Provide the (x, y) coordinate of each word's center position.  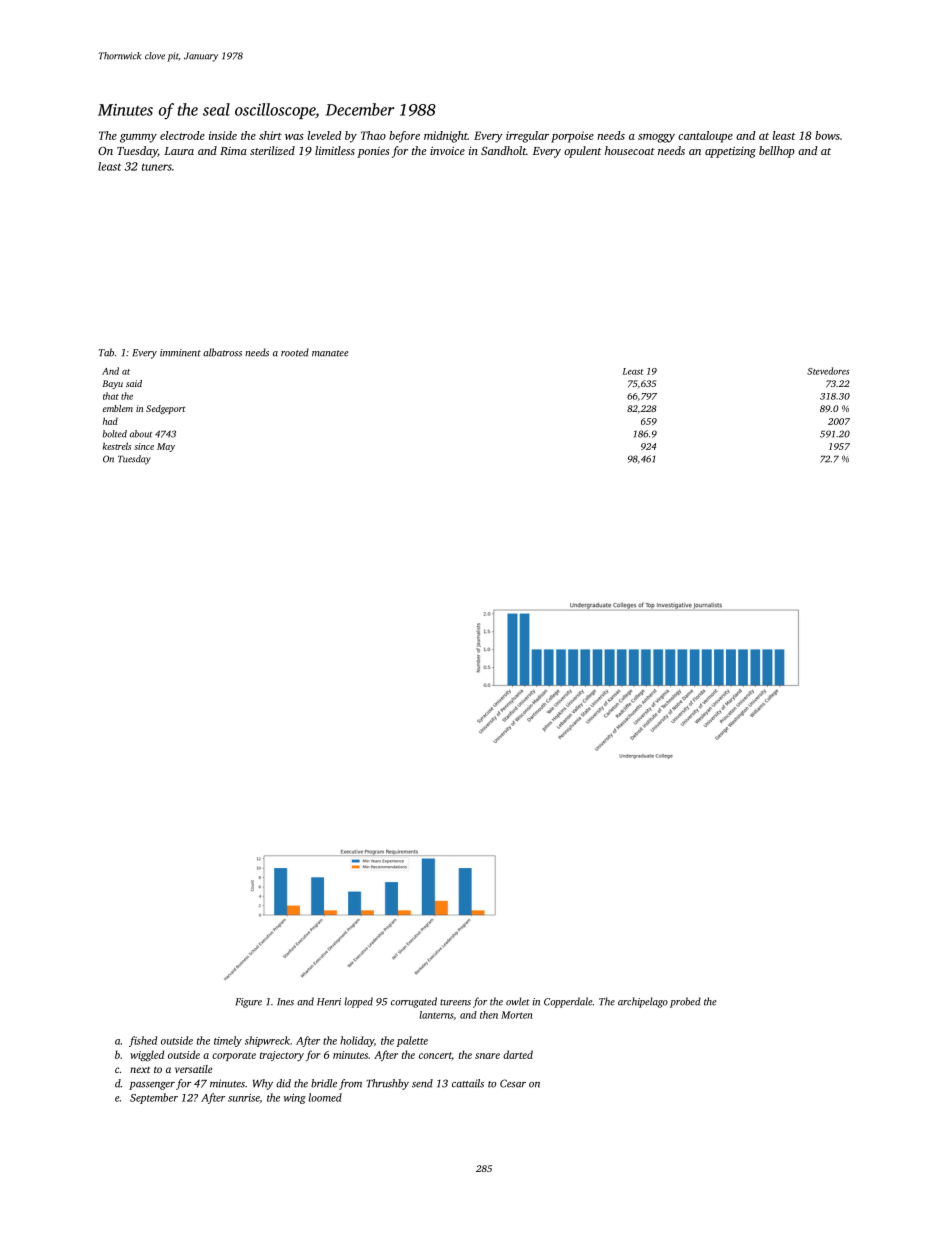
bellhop (777, 152)
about (141, 434)
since (144, 446)
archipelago (643, 1002)
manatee (330, 353)
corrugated (414, 1002)
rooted (295, 352)
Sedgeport (166, 409)
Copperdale (568, 1002)
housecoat (630, 150)
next (140, 1070)
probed (685, 1002)
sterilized (272, 150)
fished (143, 1041)
